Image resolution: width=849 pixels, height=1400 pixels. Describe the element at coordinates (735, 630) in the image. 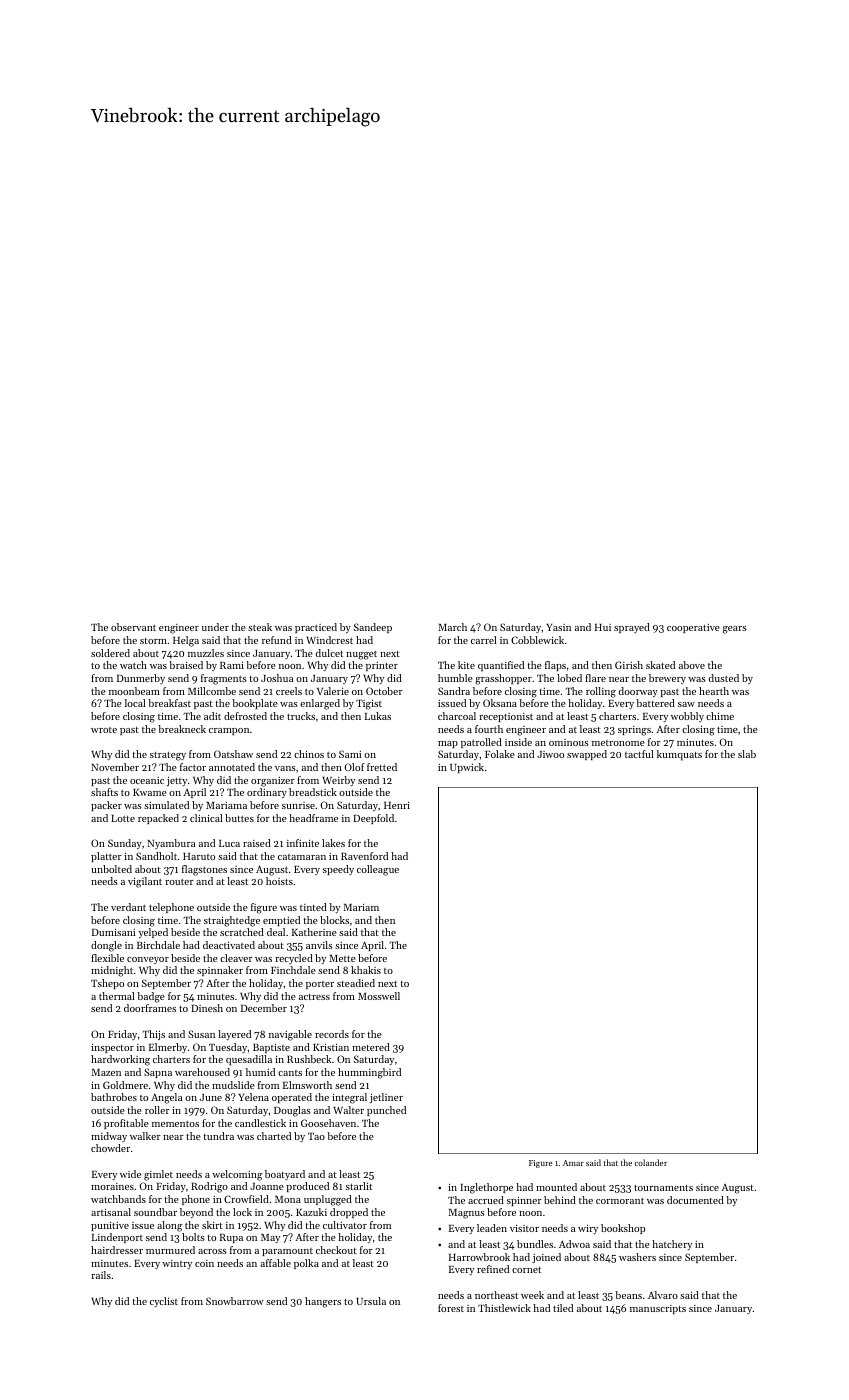

I see `gears` at that location.
